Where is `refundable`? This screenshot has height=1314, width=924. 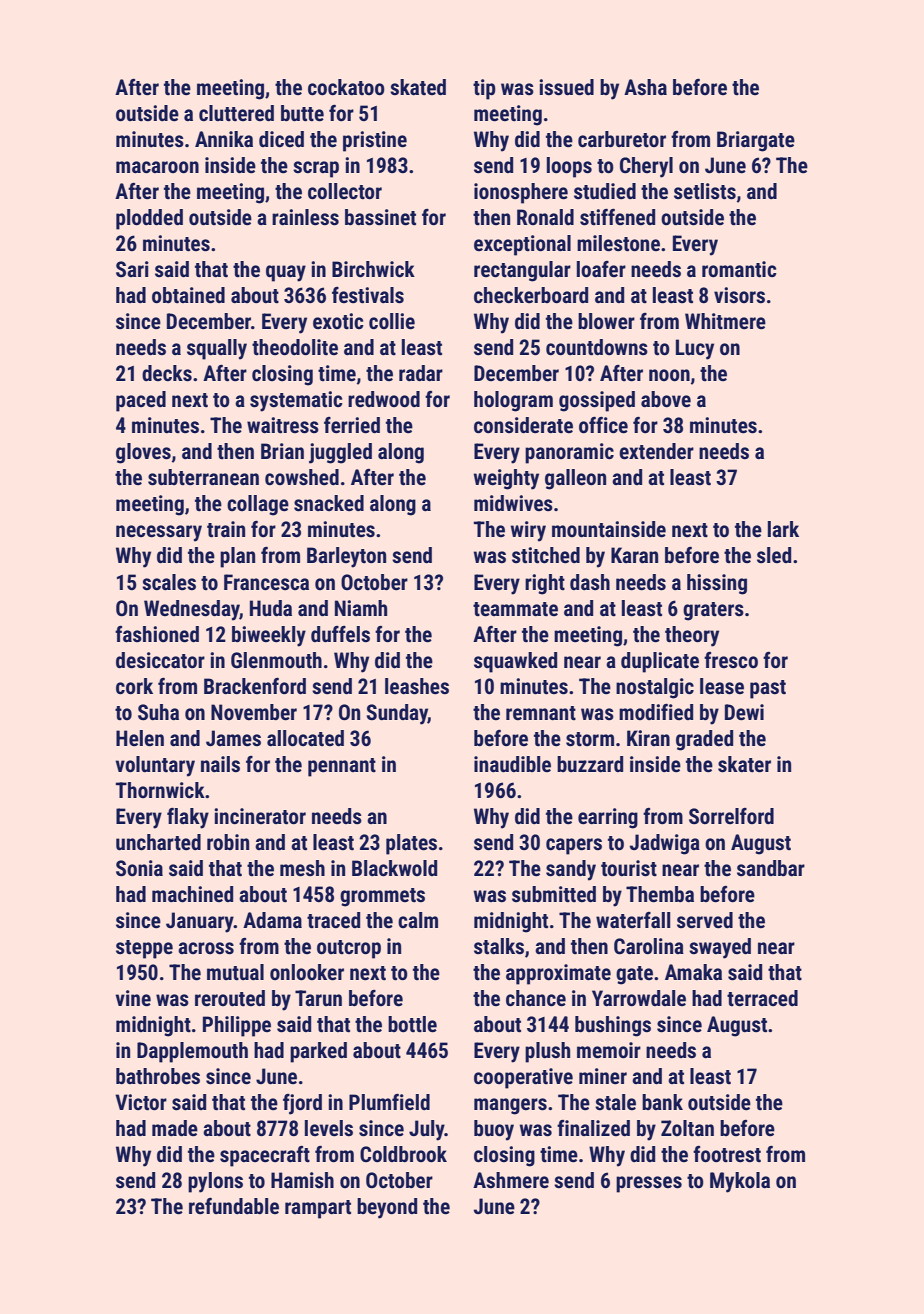
refundable is located at coordinates (234, 1206).
